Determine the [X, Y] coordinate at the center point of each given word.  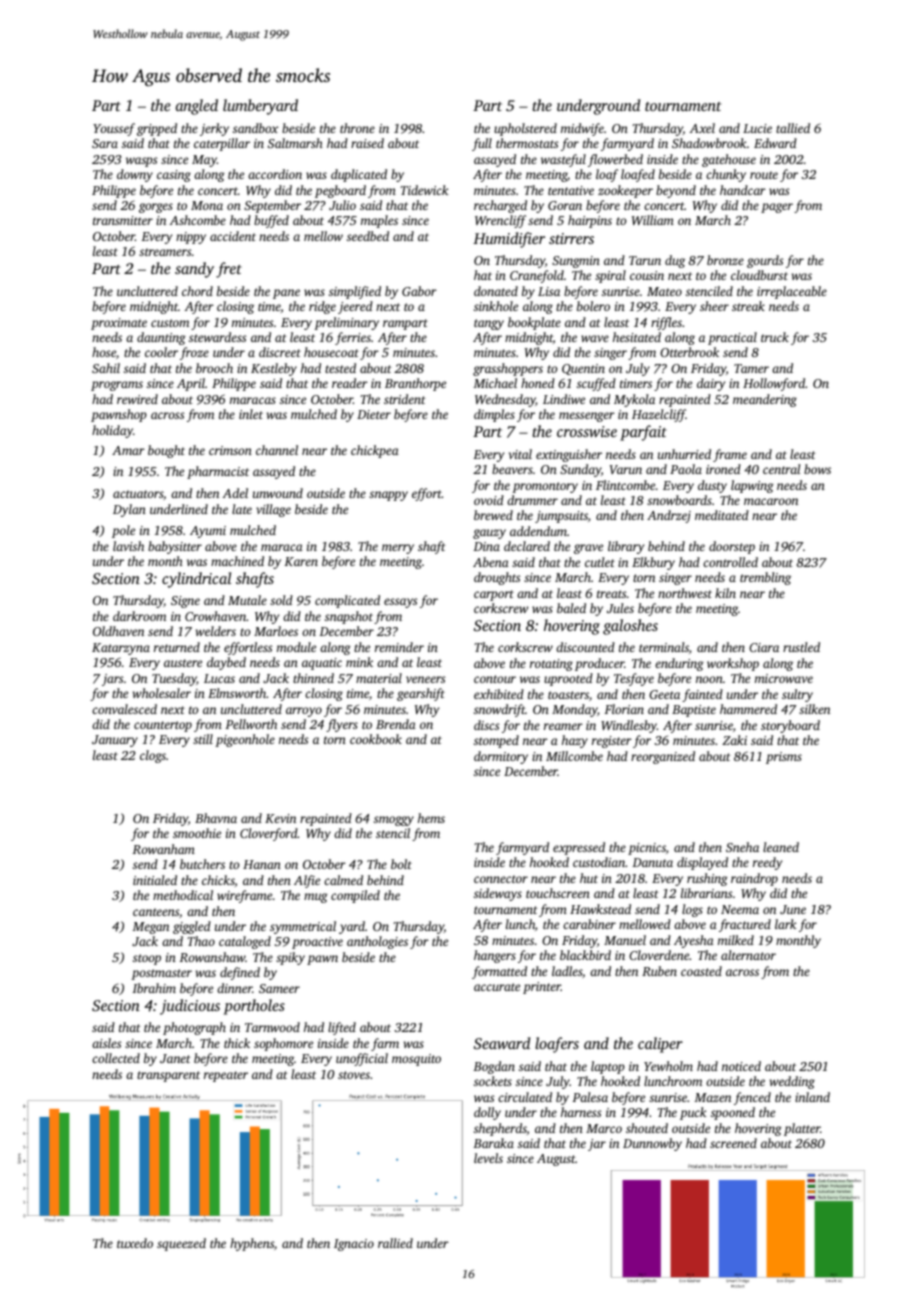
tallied [793, 128]
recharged [500, 206]
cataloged [245, 942]
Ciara [764, 647]
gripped [157, 129]
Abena [491, 562]
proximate [119, 324]
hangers [495, 956]
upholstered [525, 129]
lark [786, 924]
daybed [226, 663]
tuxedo [135, 1243]
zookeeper [625, 191]
